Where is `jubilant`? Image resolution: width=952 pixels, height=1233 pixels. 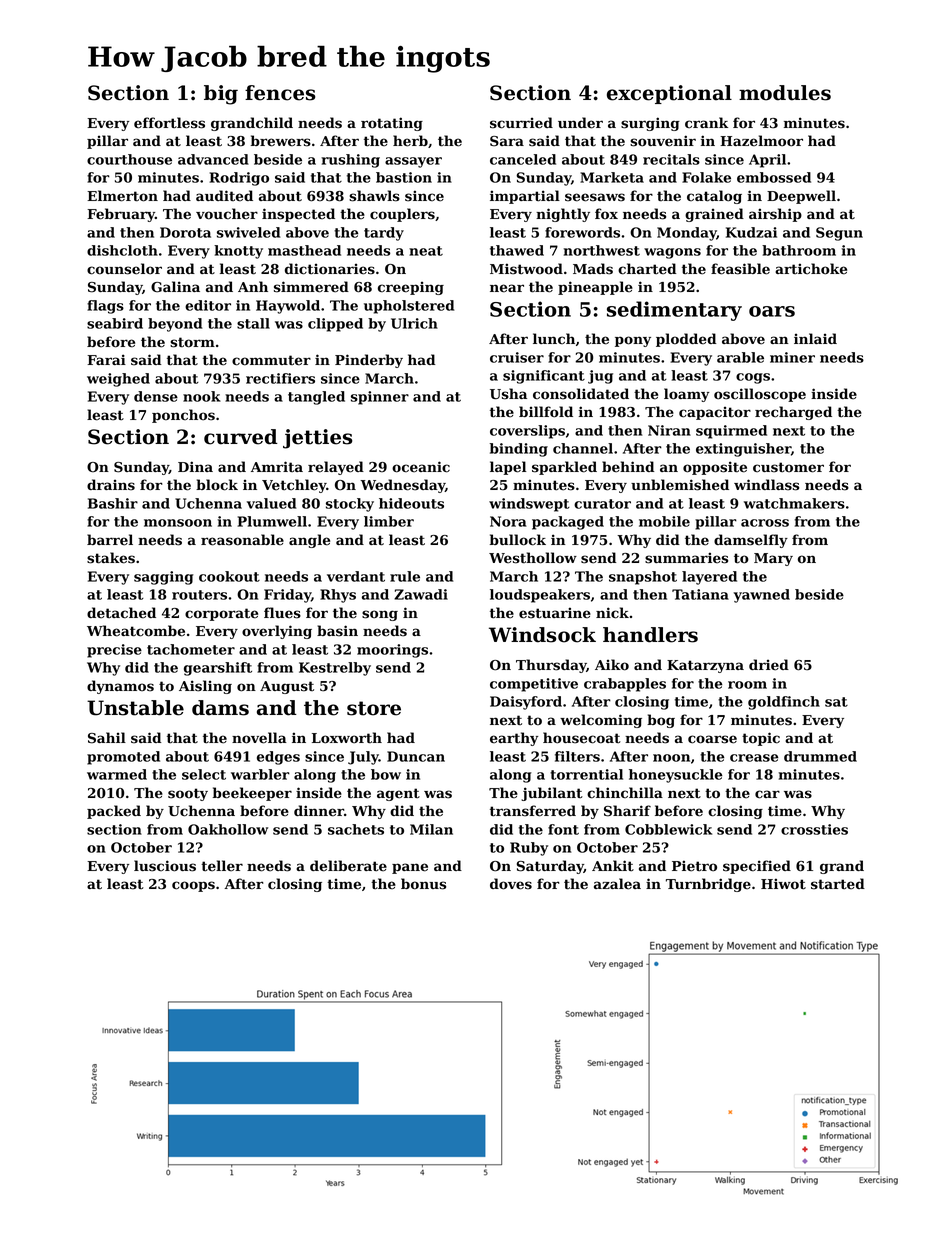
jubilant is located at coordinates (552, 794).
